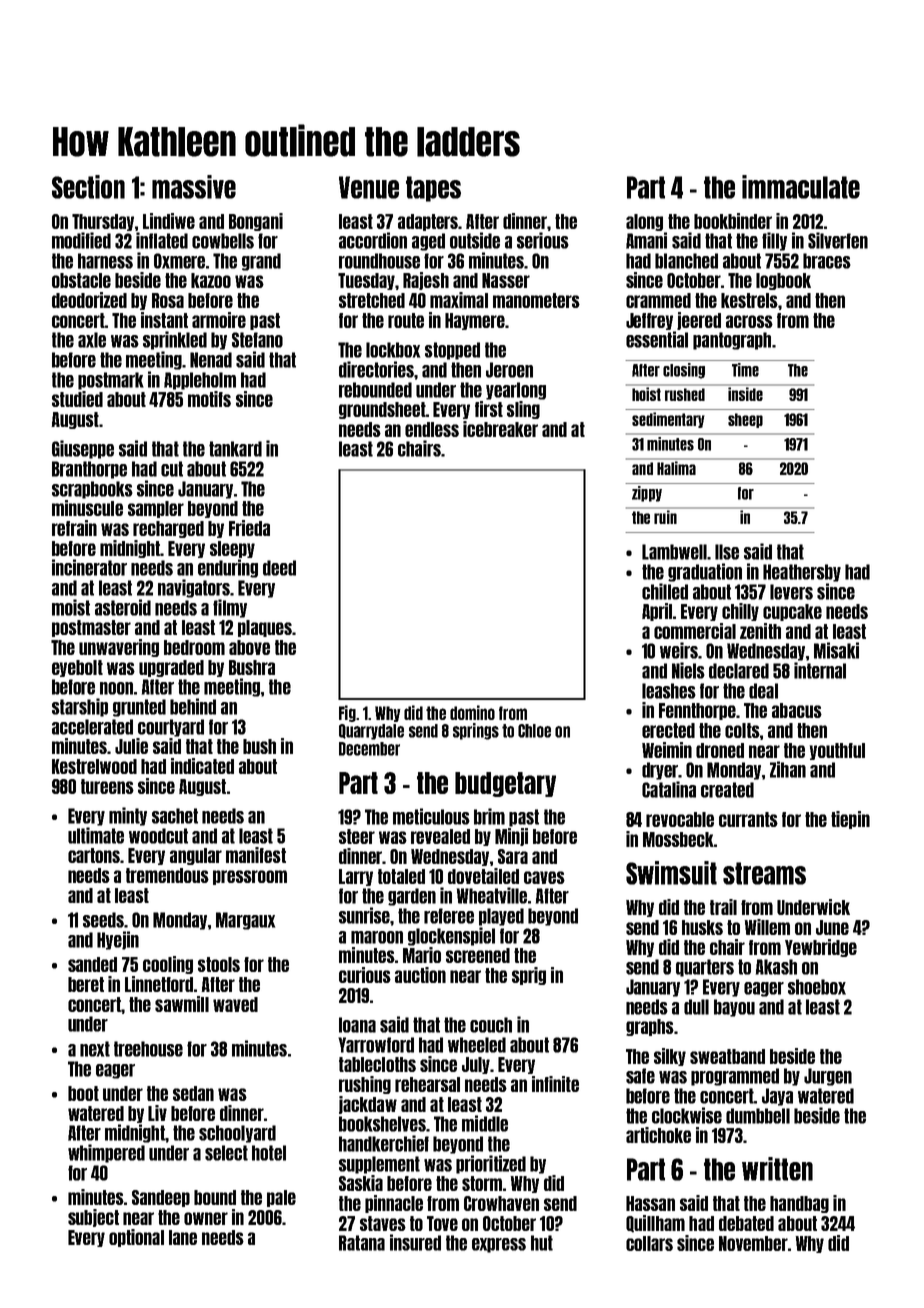 The image size is (924, 1308). Describe the element at coordinates (361, 1183) in the screenshot. I see `Saskia` at that location.
